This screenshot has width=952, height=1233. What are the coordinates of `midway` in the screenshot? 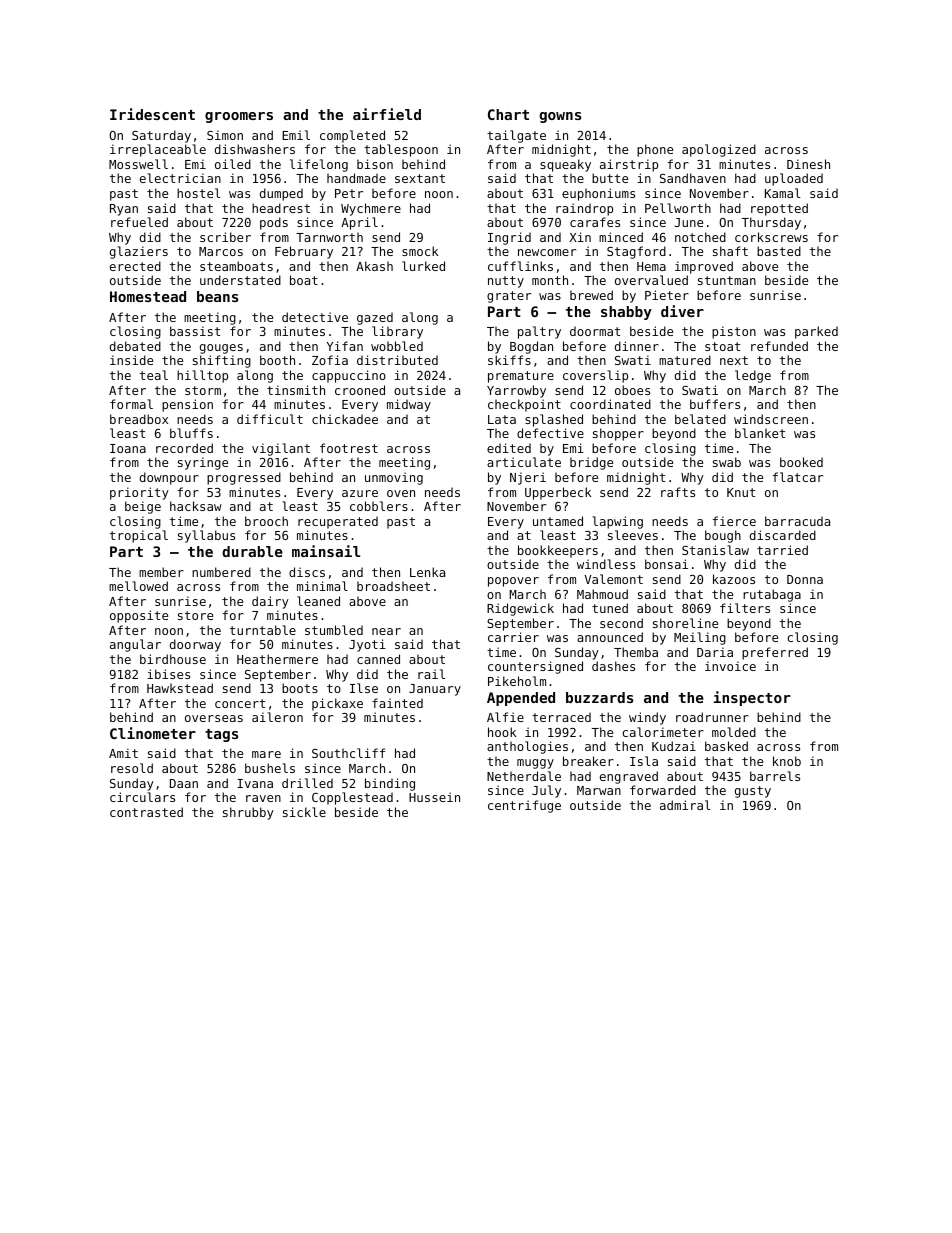 It's located at (409, 405).
